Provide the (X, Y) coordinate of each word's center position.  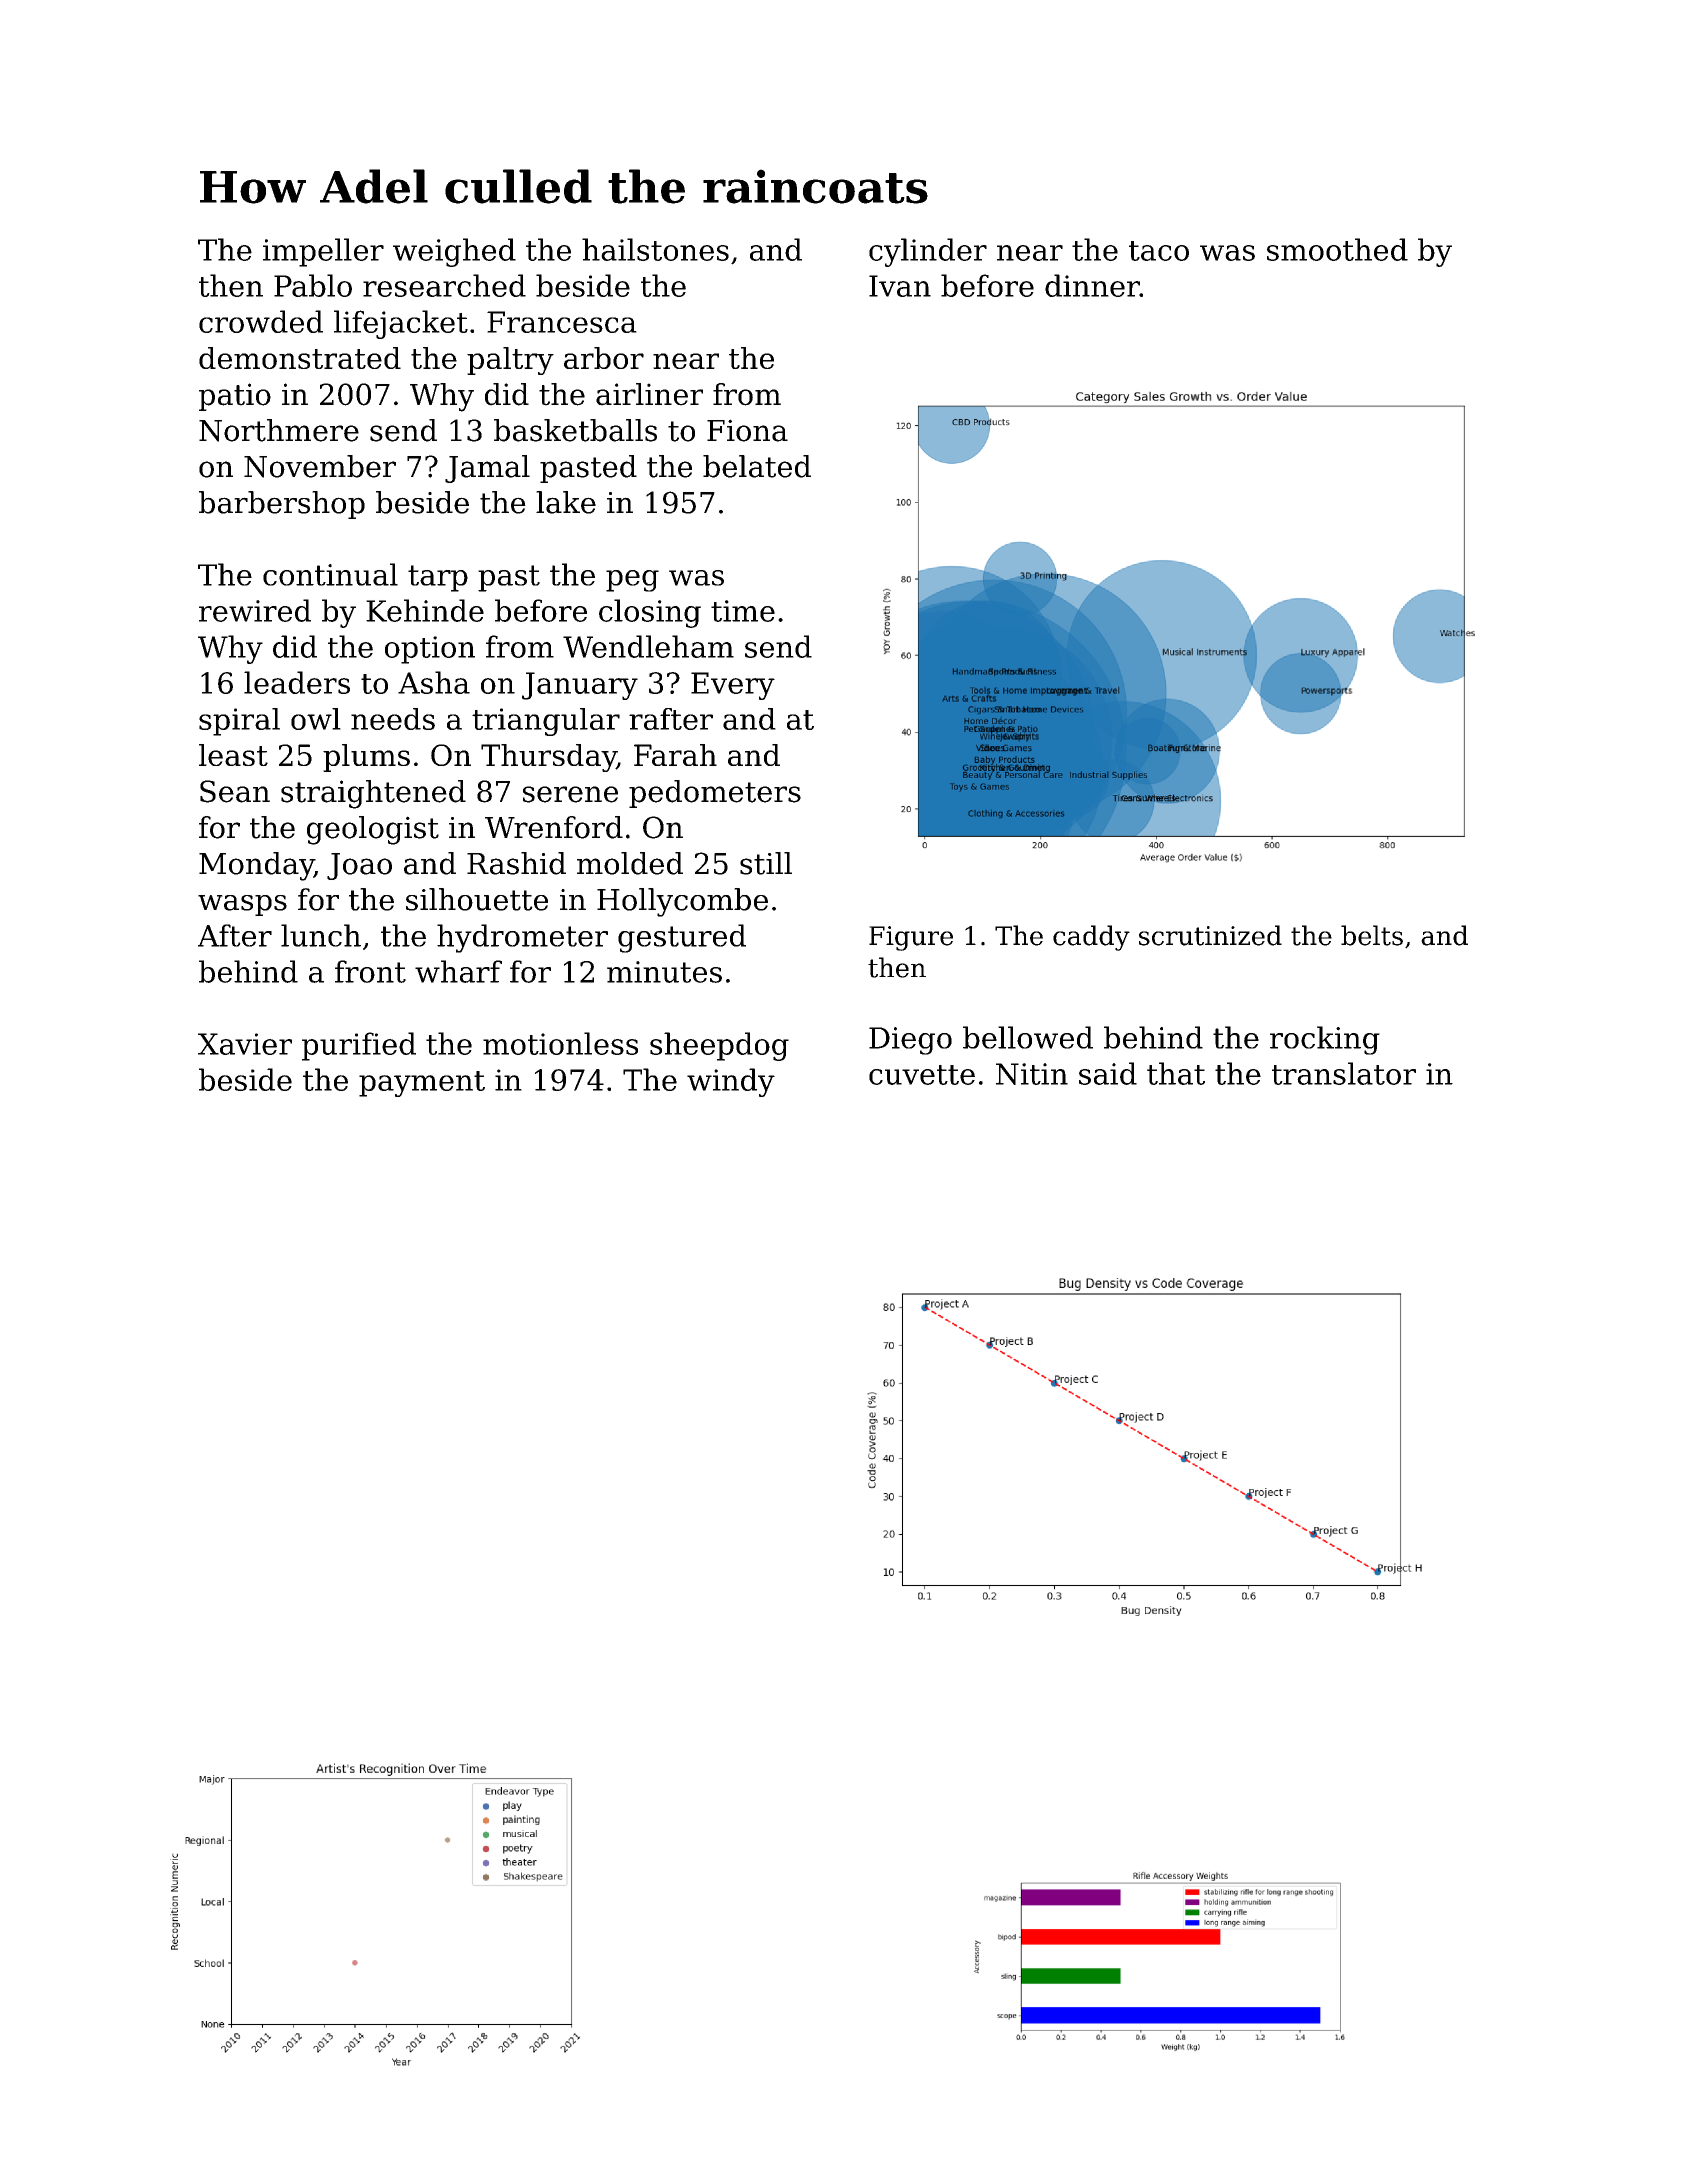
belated (757, 466)
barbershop (282, 505)
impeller (323, 252)
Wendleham (648, 646)
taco (1159, 251)
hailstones (655, 249)
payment (422, 1084)
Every (733, 686)
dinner (1092, 285)
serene (570, 794)
